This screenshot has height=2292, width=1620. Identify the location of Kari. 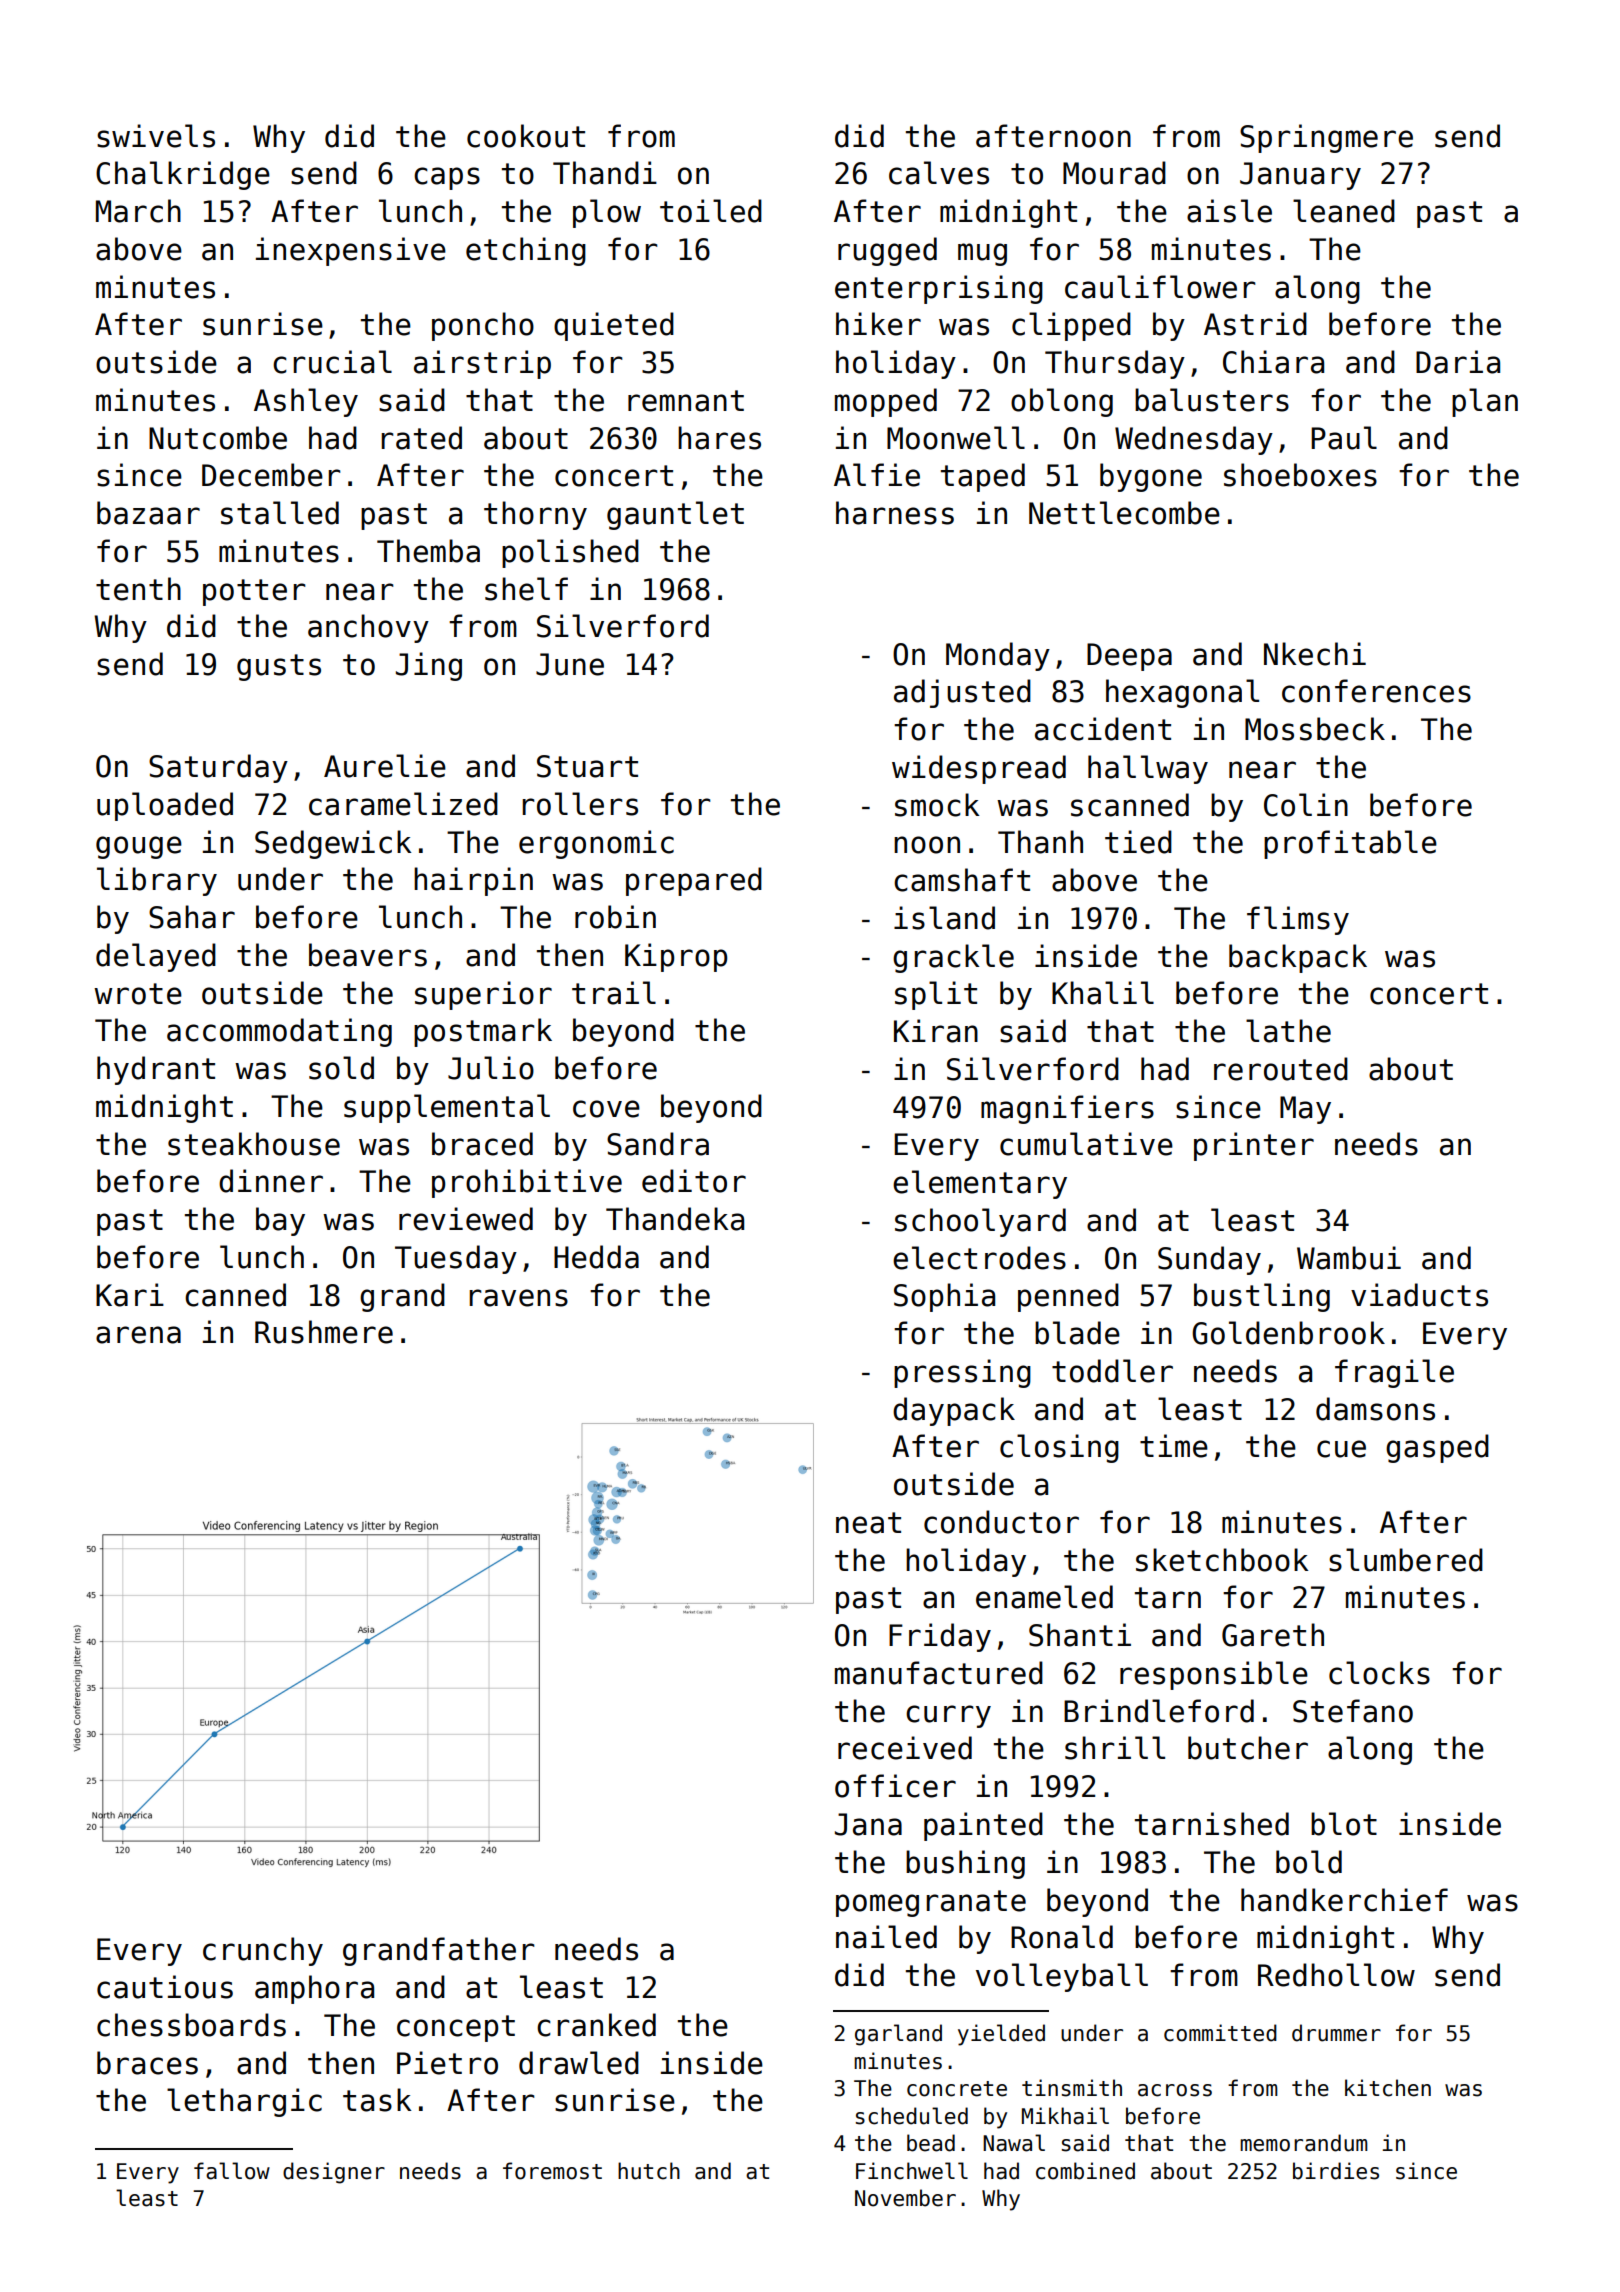
(130, 1295).
